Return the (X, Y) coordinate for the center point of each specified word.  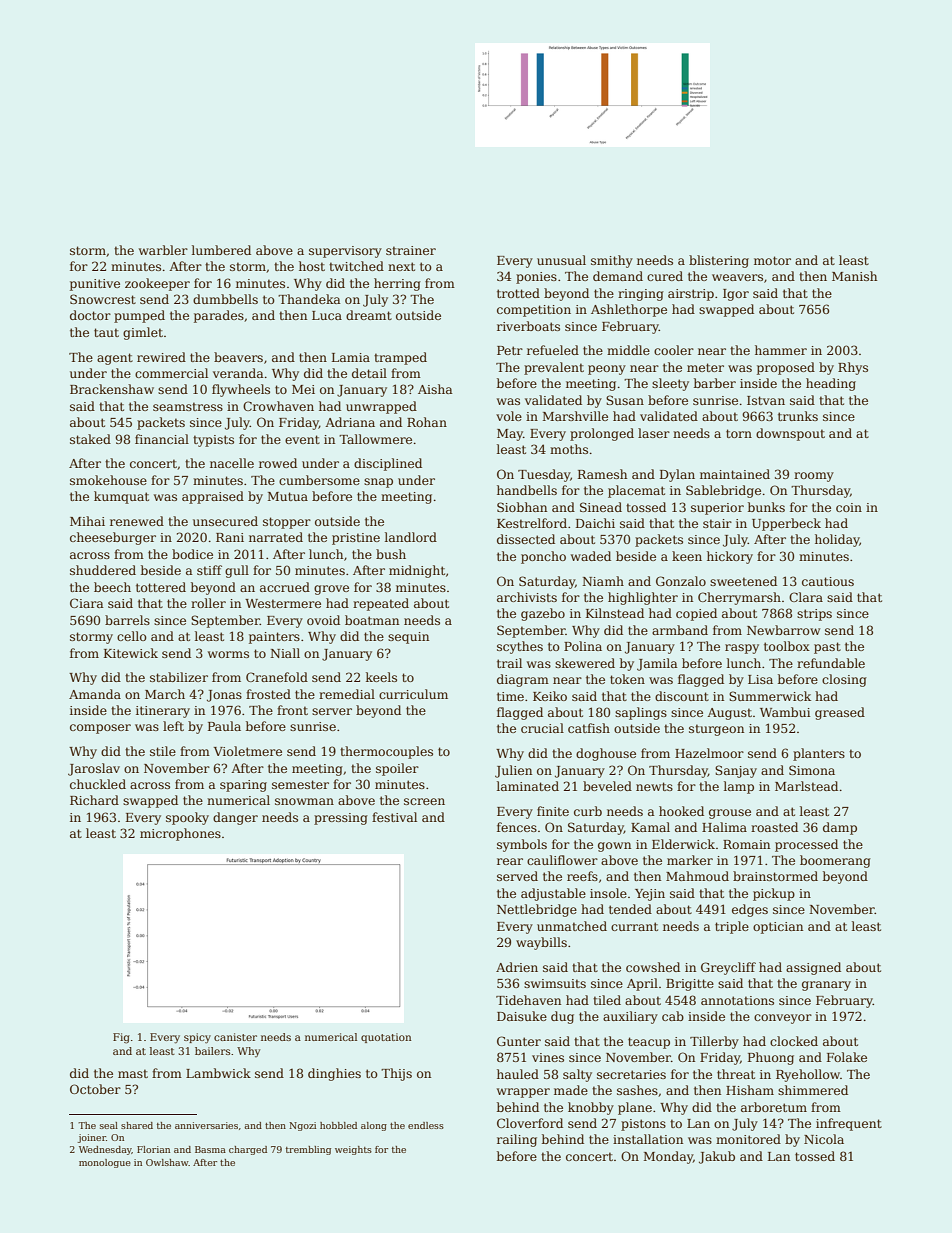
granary (826, 986)
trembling (308, 1150)
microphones (180, 834)
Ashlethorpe (629, 310)
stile (163, 751)
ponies (536, 278)
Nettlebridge (537, 910)
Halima (724, 827)
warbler (163, 250)
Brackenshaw (112, 389)
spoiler (397, 769)
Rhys (853, 368)
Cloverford (530, 1123)
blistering (719, 261)
